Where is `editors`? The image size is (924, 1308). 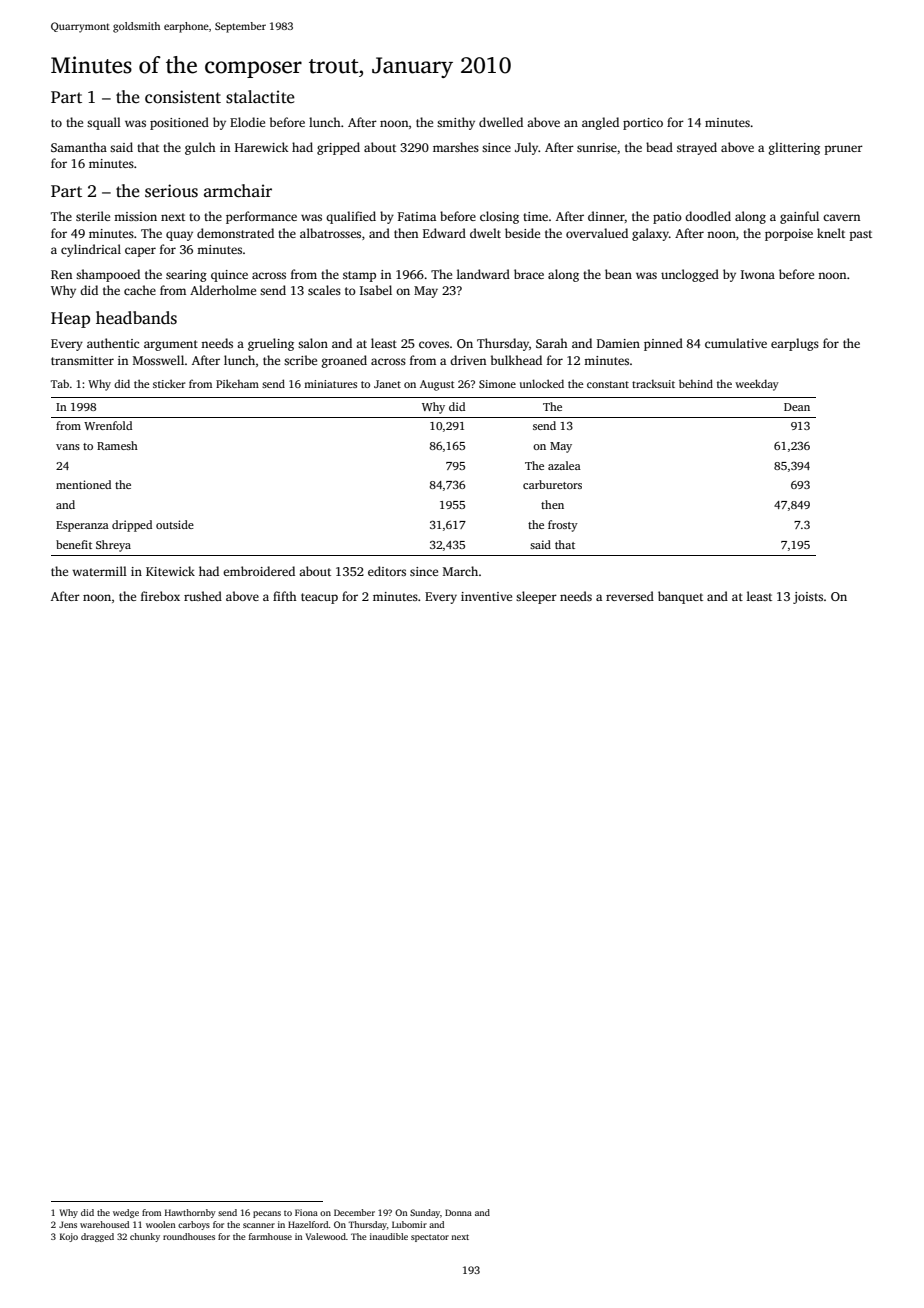 editors is located at coordinates (387, 571).
